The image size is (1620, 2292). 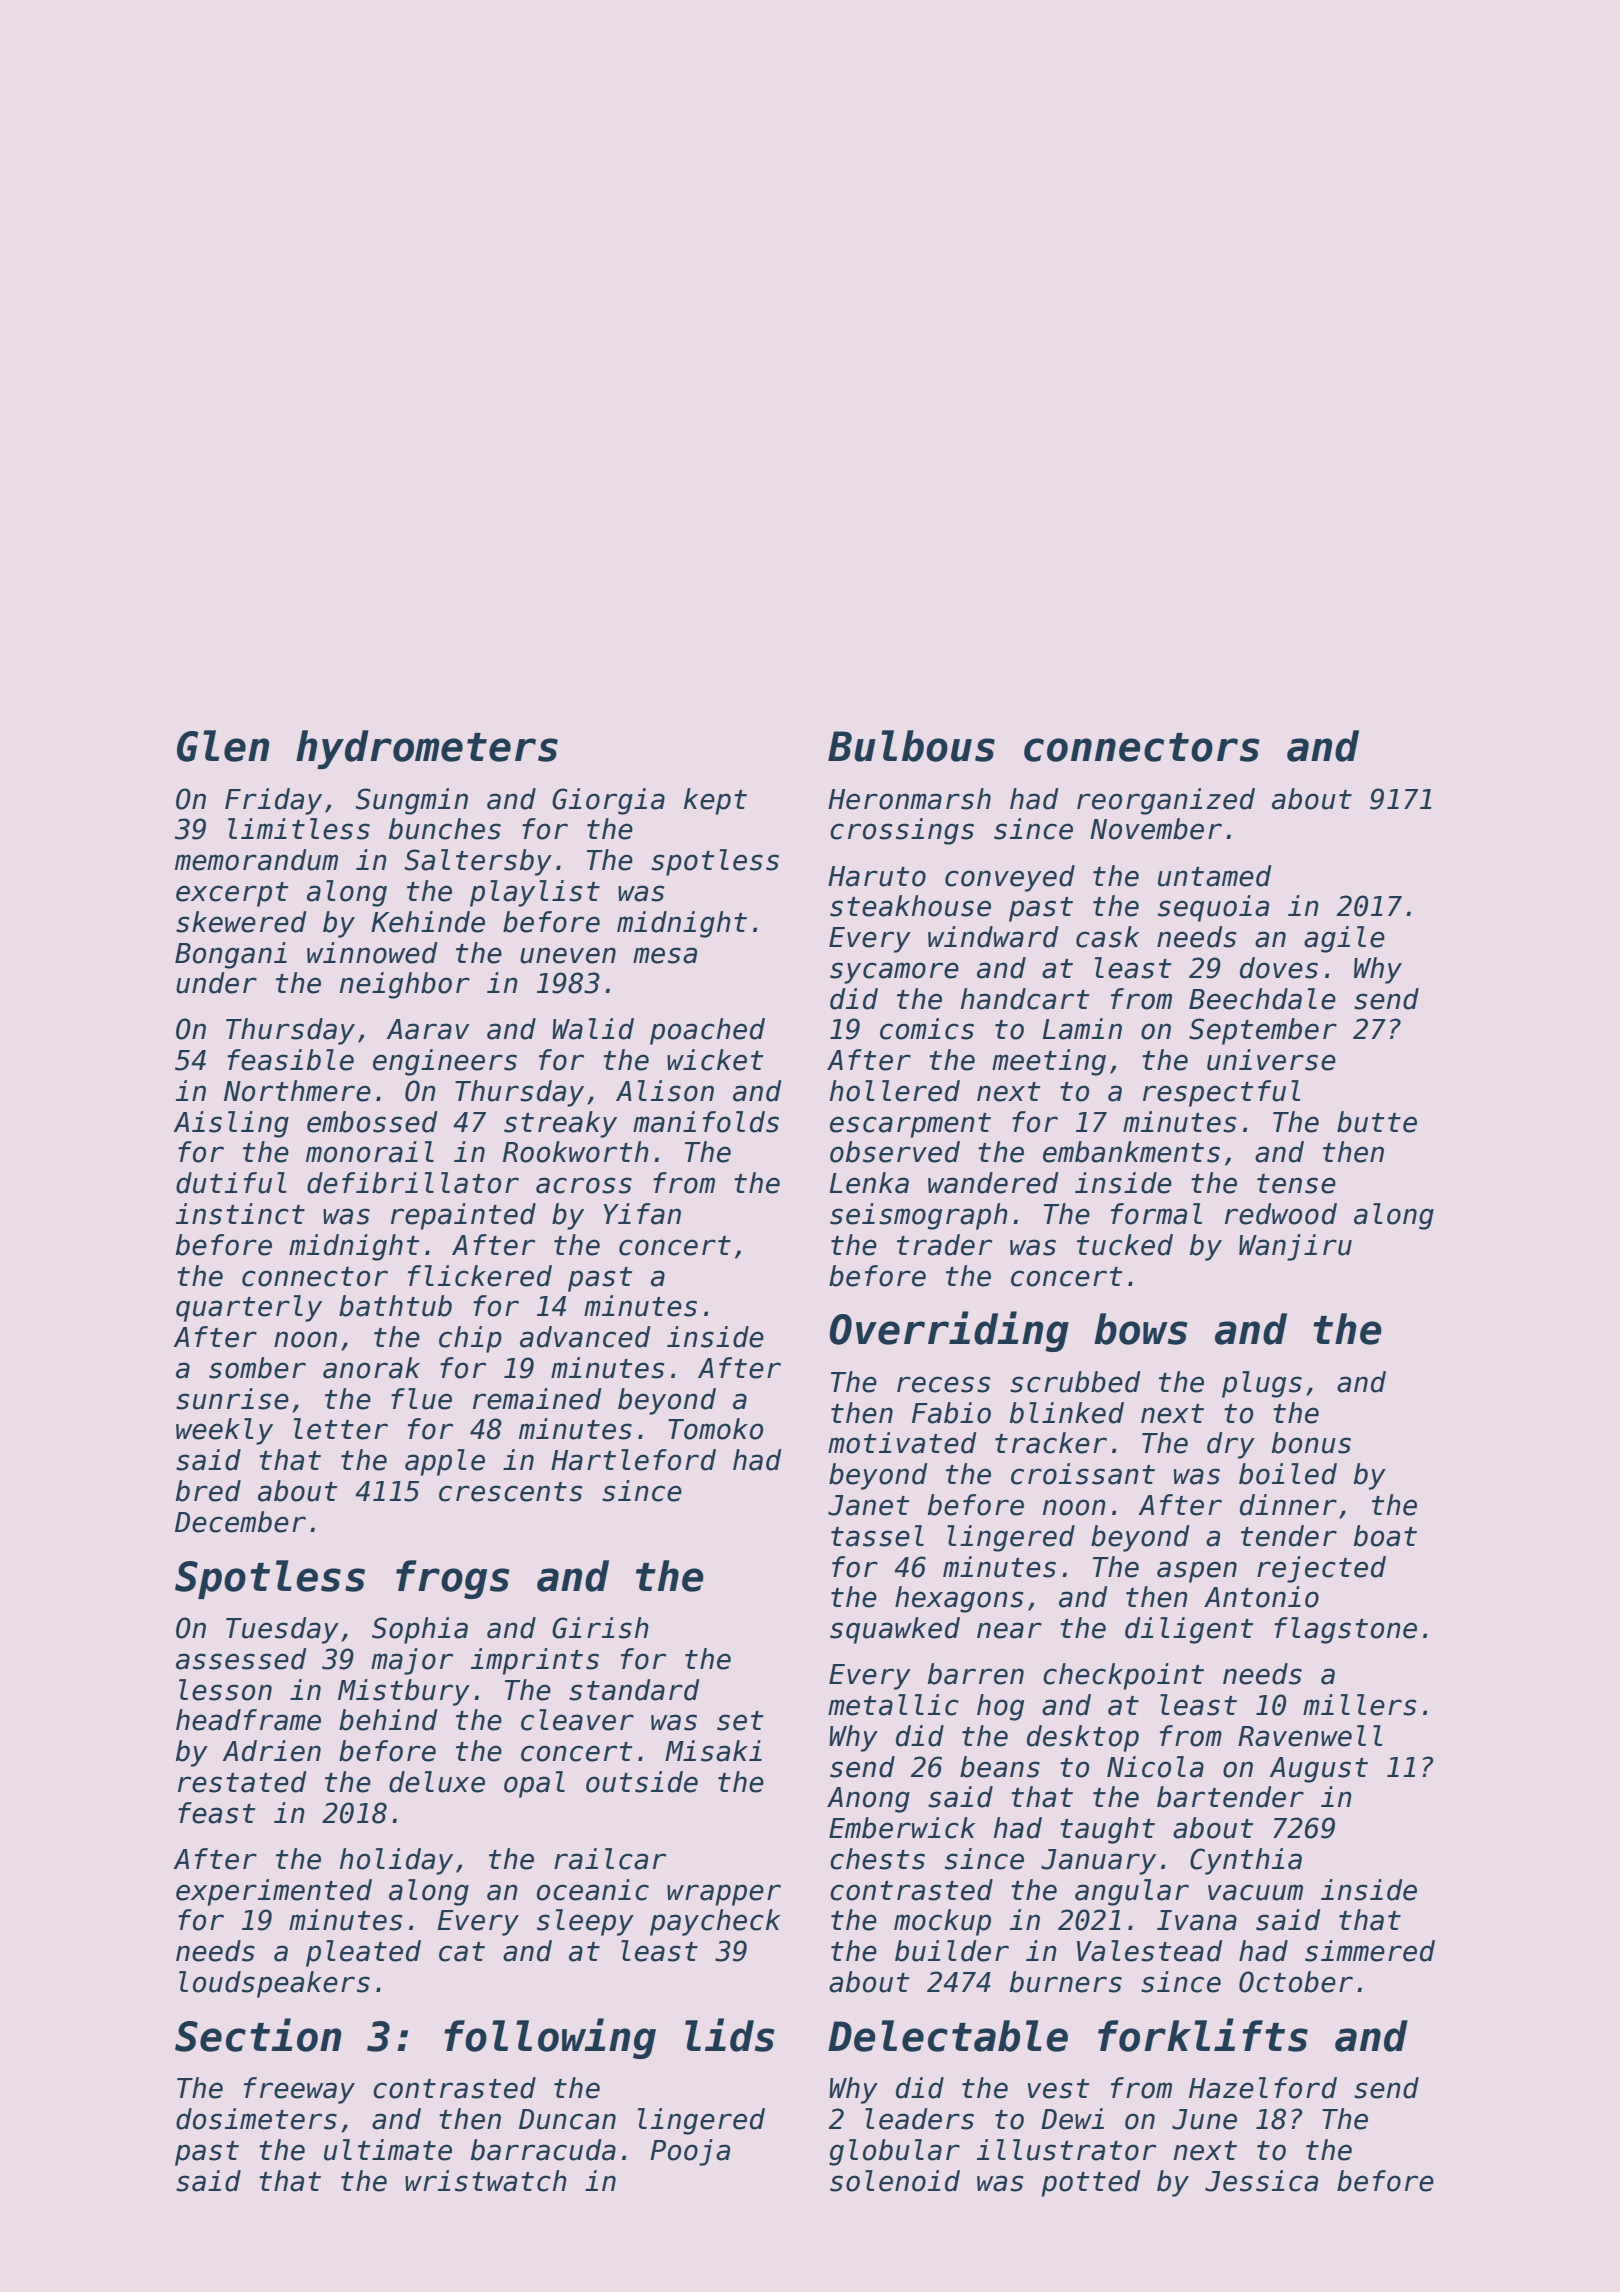 I want to click on hydrometers, so click(x=427, y=749).
